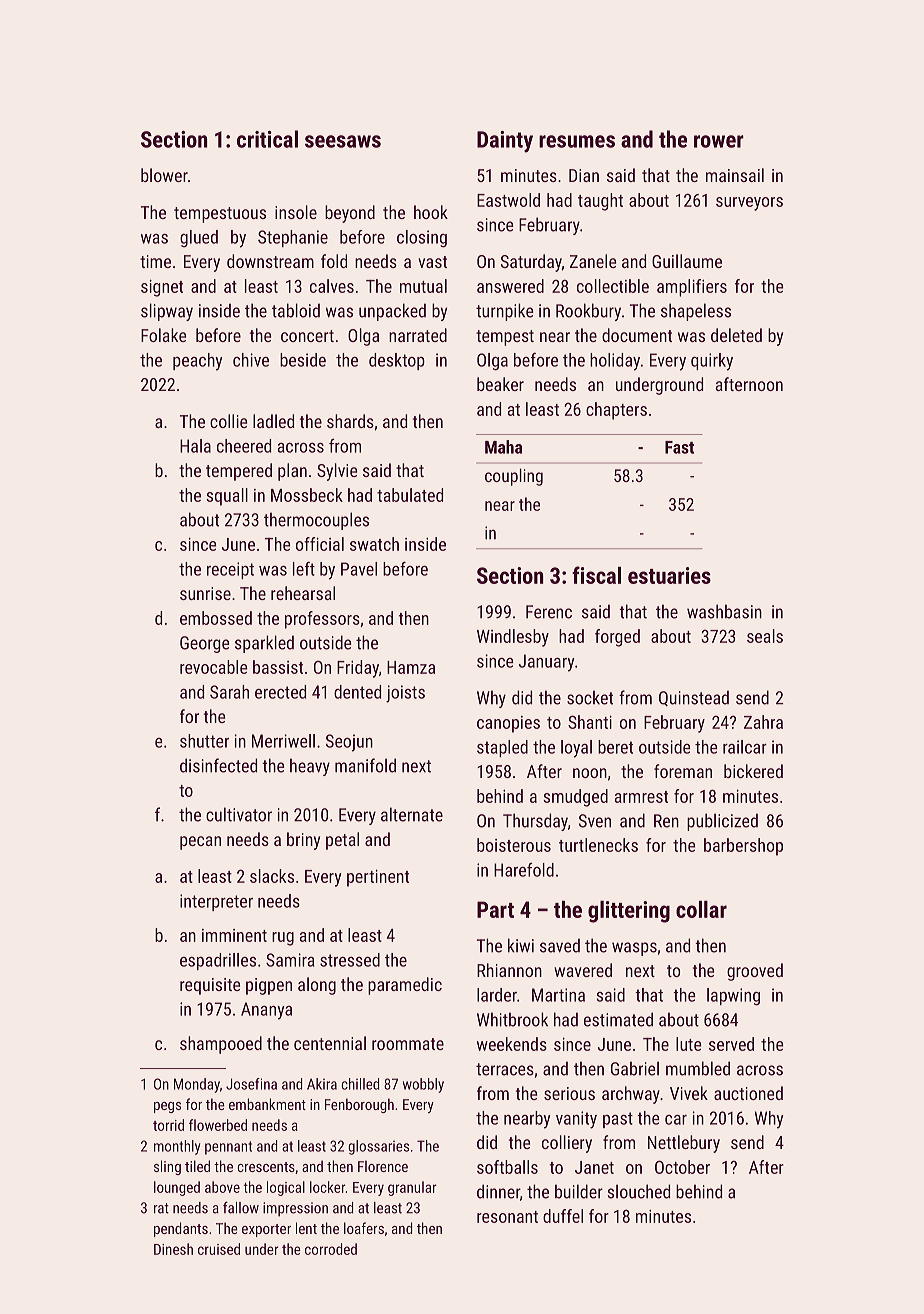 The width and height of the screenshot is (924, 1314). I want to click on fallow, so click(241, 1207).
